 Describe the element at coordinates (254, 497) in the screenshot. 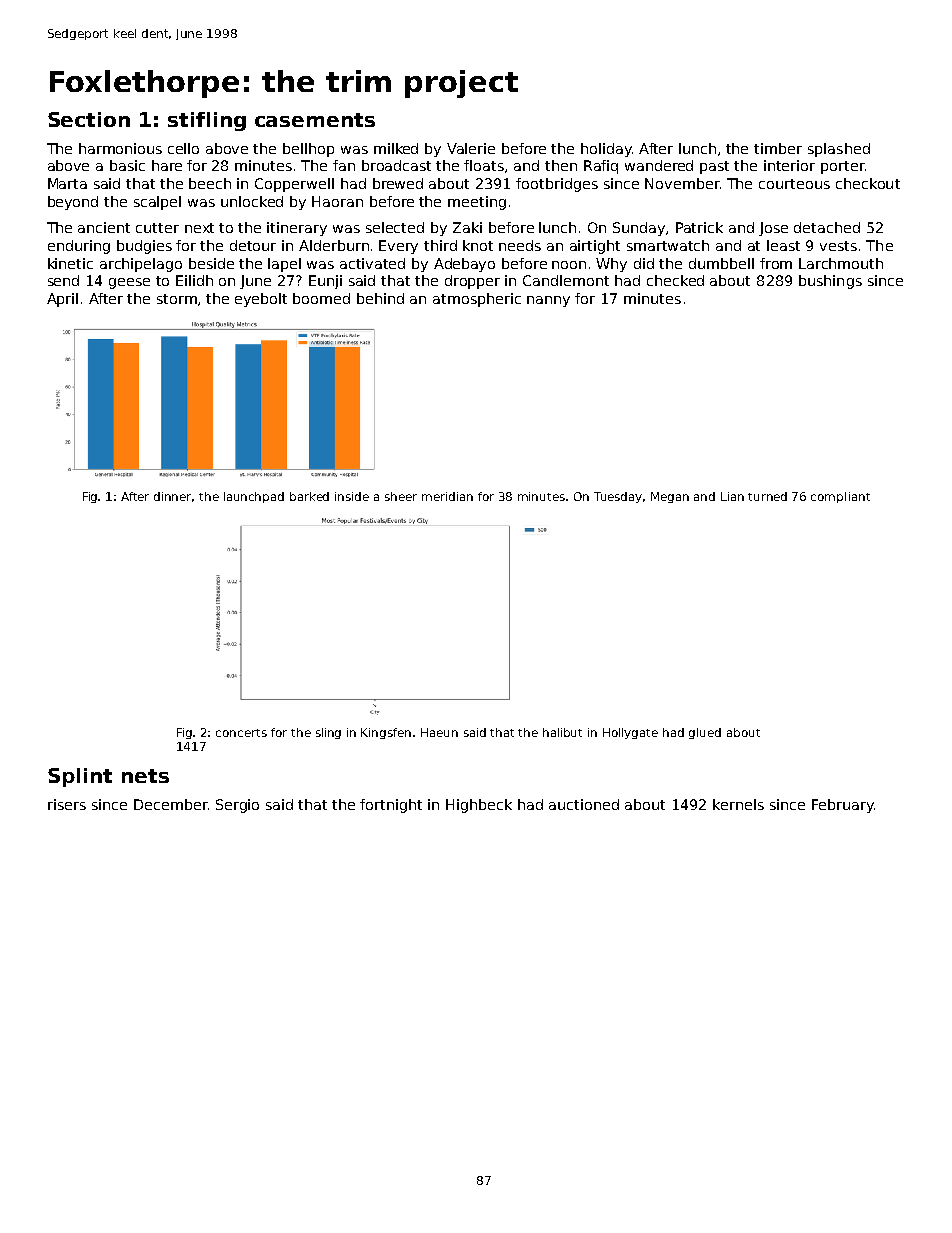

I see `launchpad` at that location.
